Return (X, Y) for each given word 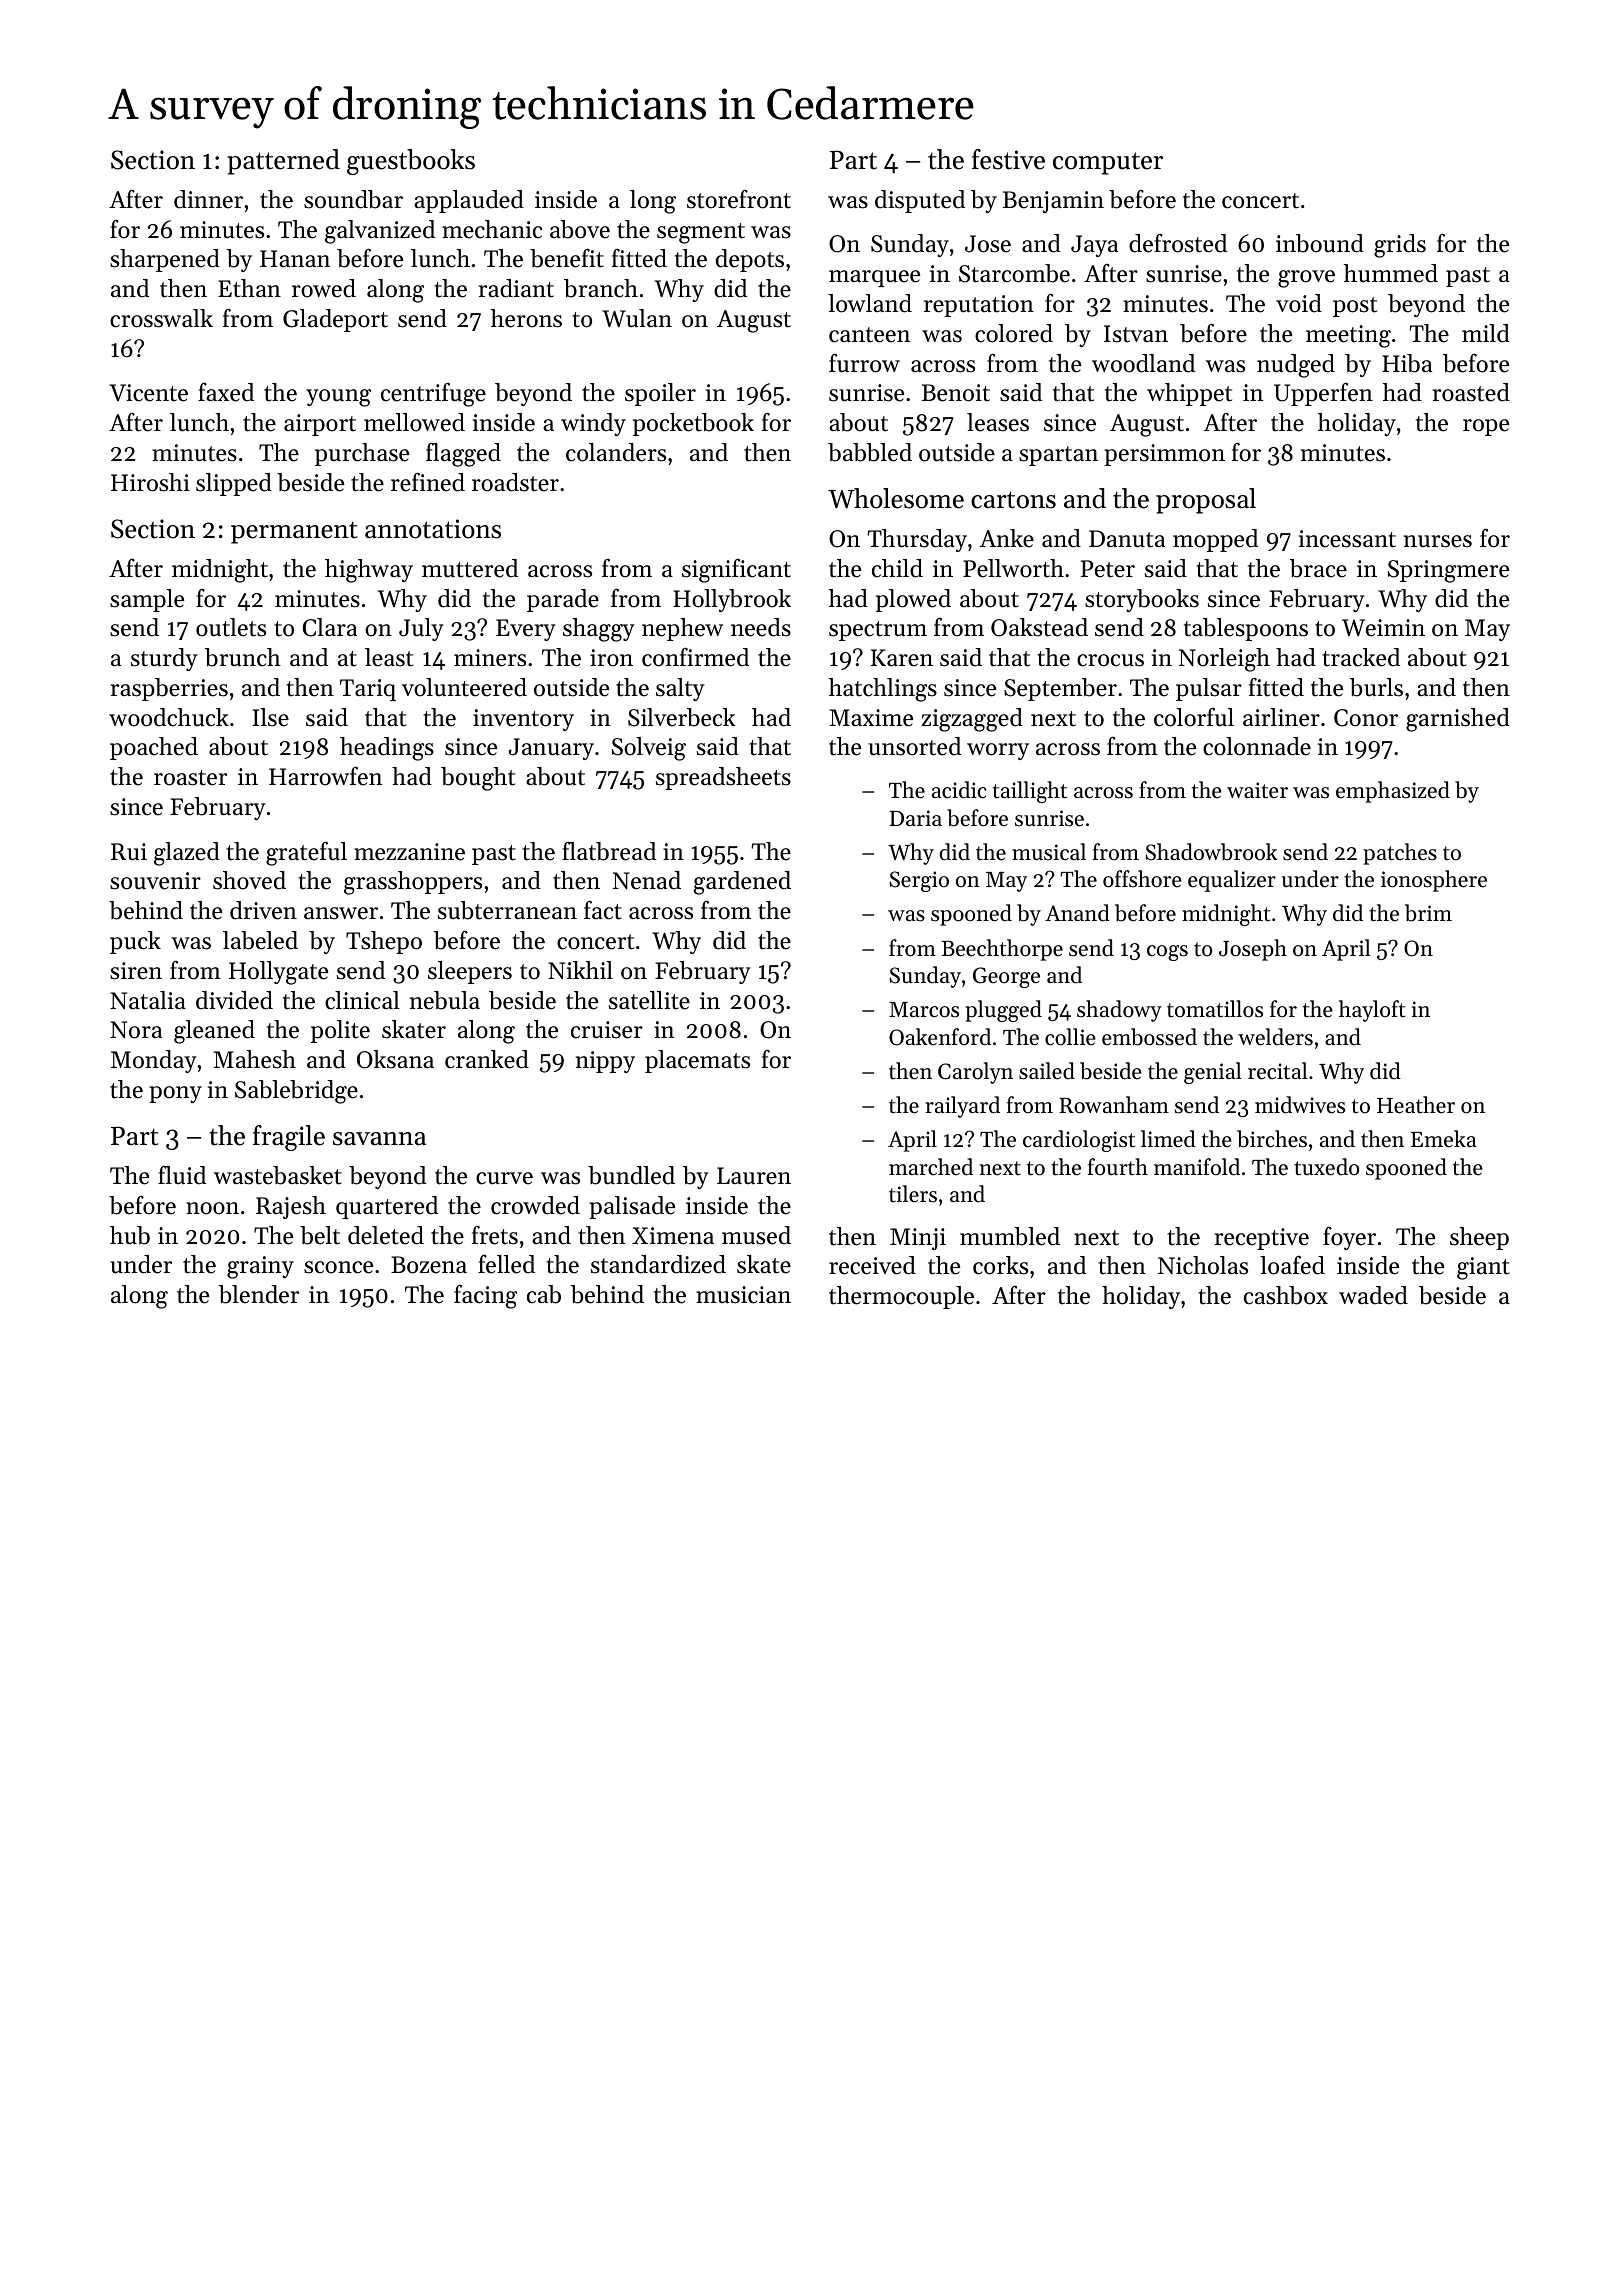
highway (369, 571)
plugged (1003, 1011)
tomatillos (1215, 1009)
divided (234, 1000)
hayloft (1372, 1011)
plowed (913, 600)
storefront (739, 199)
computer (1108, 163)
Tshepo (384, 942)
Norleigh (1224, 660)
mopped (1215, 540)
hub (130, 1235)
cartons (1013, 500)
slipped (234, 484)
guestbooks (411, 162)
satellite (649, 1000)
